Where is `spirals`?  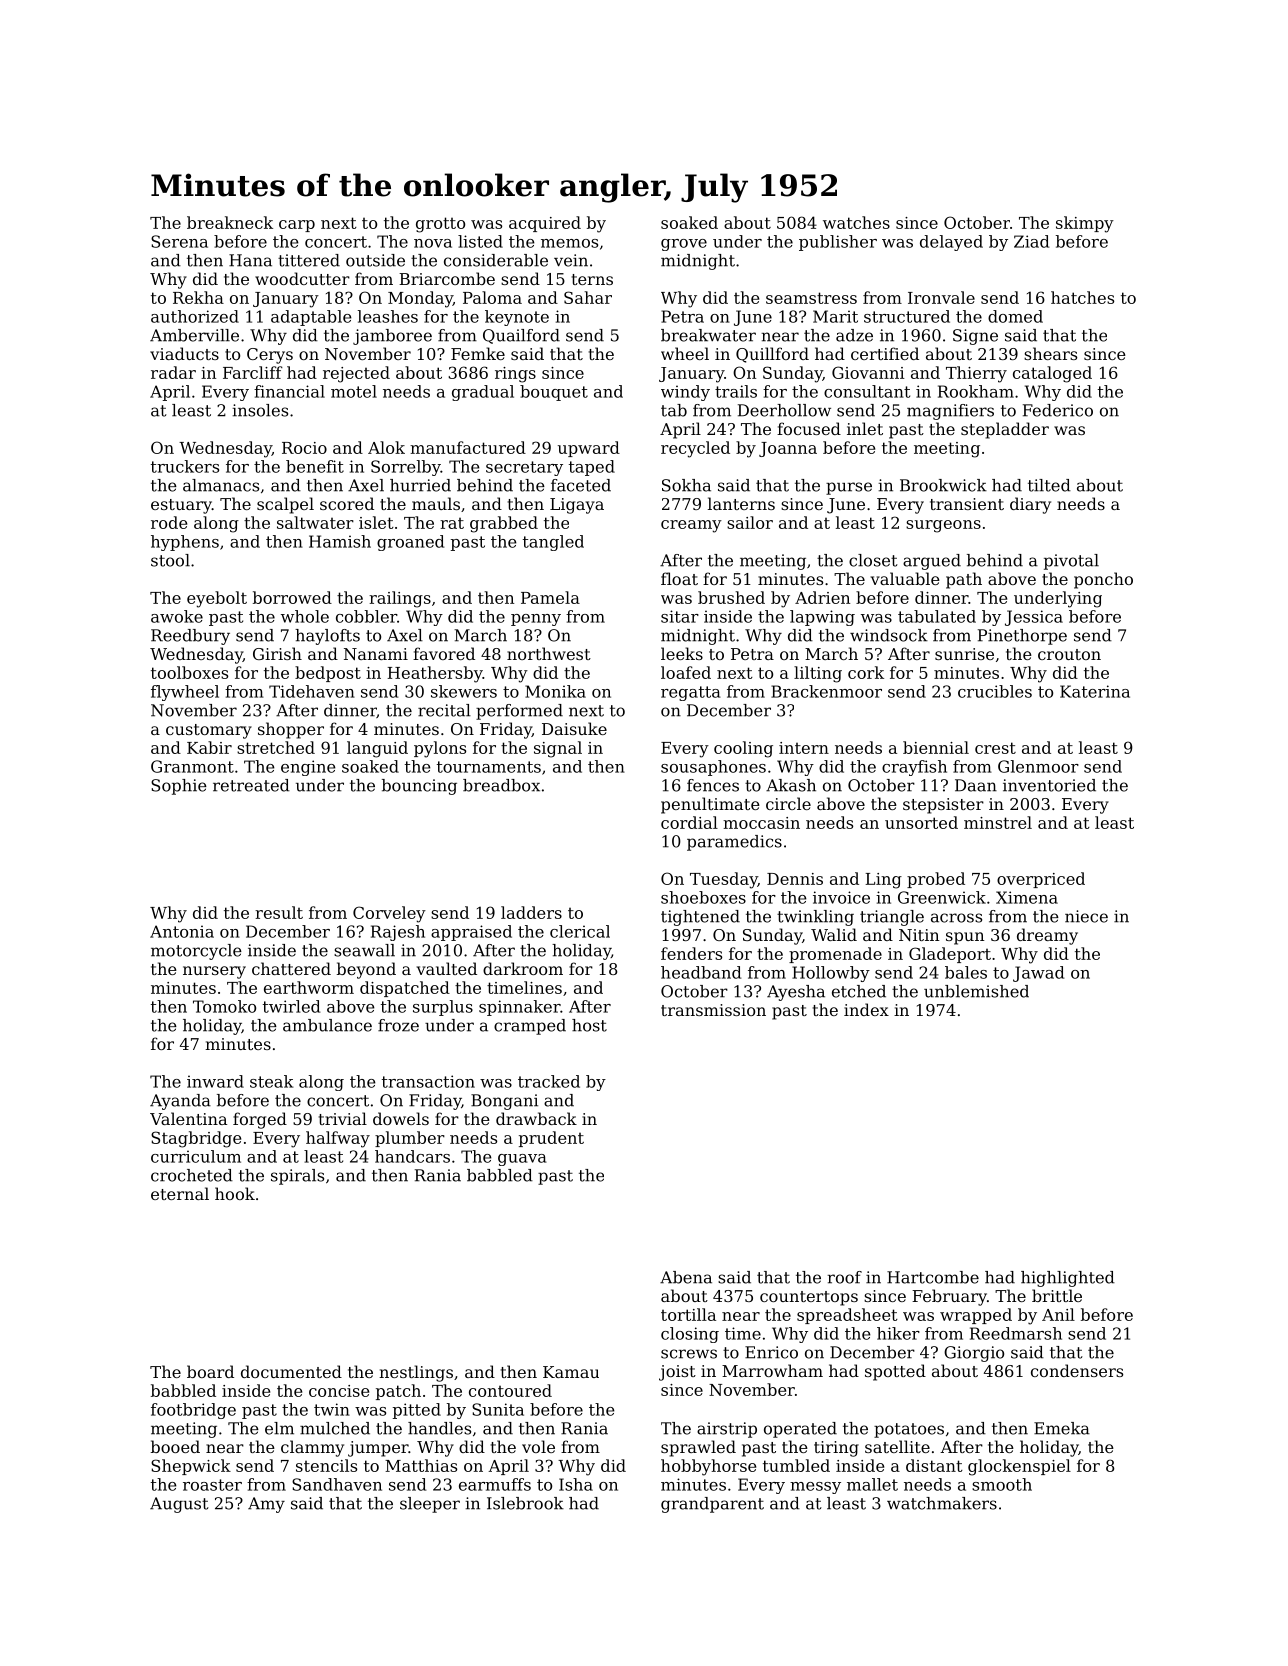 spirals is located at coordinates (297, 1177).
